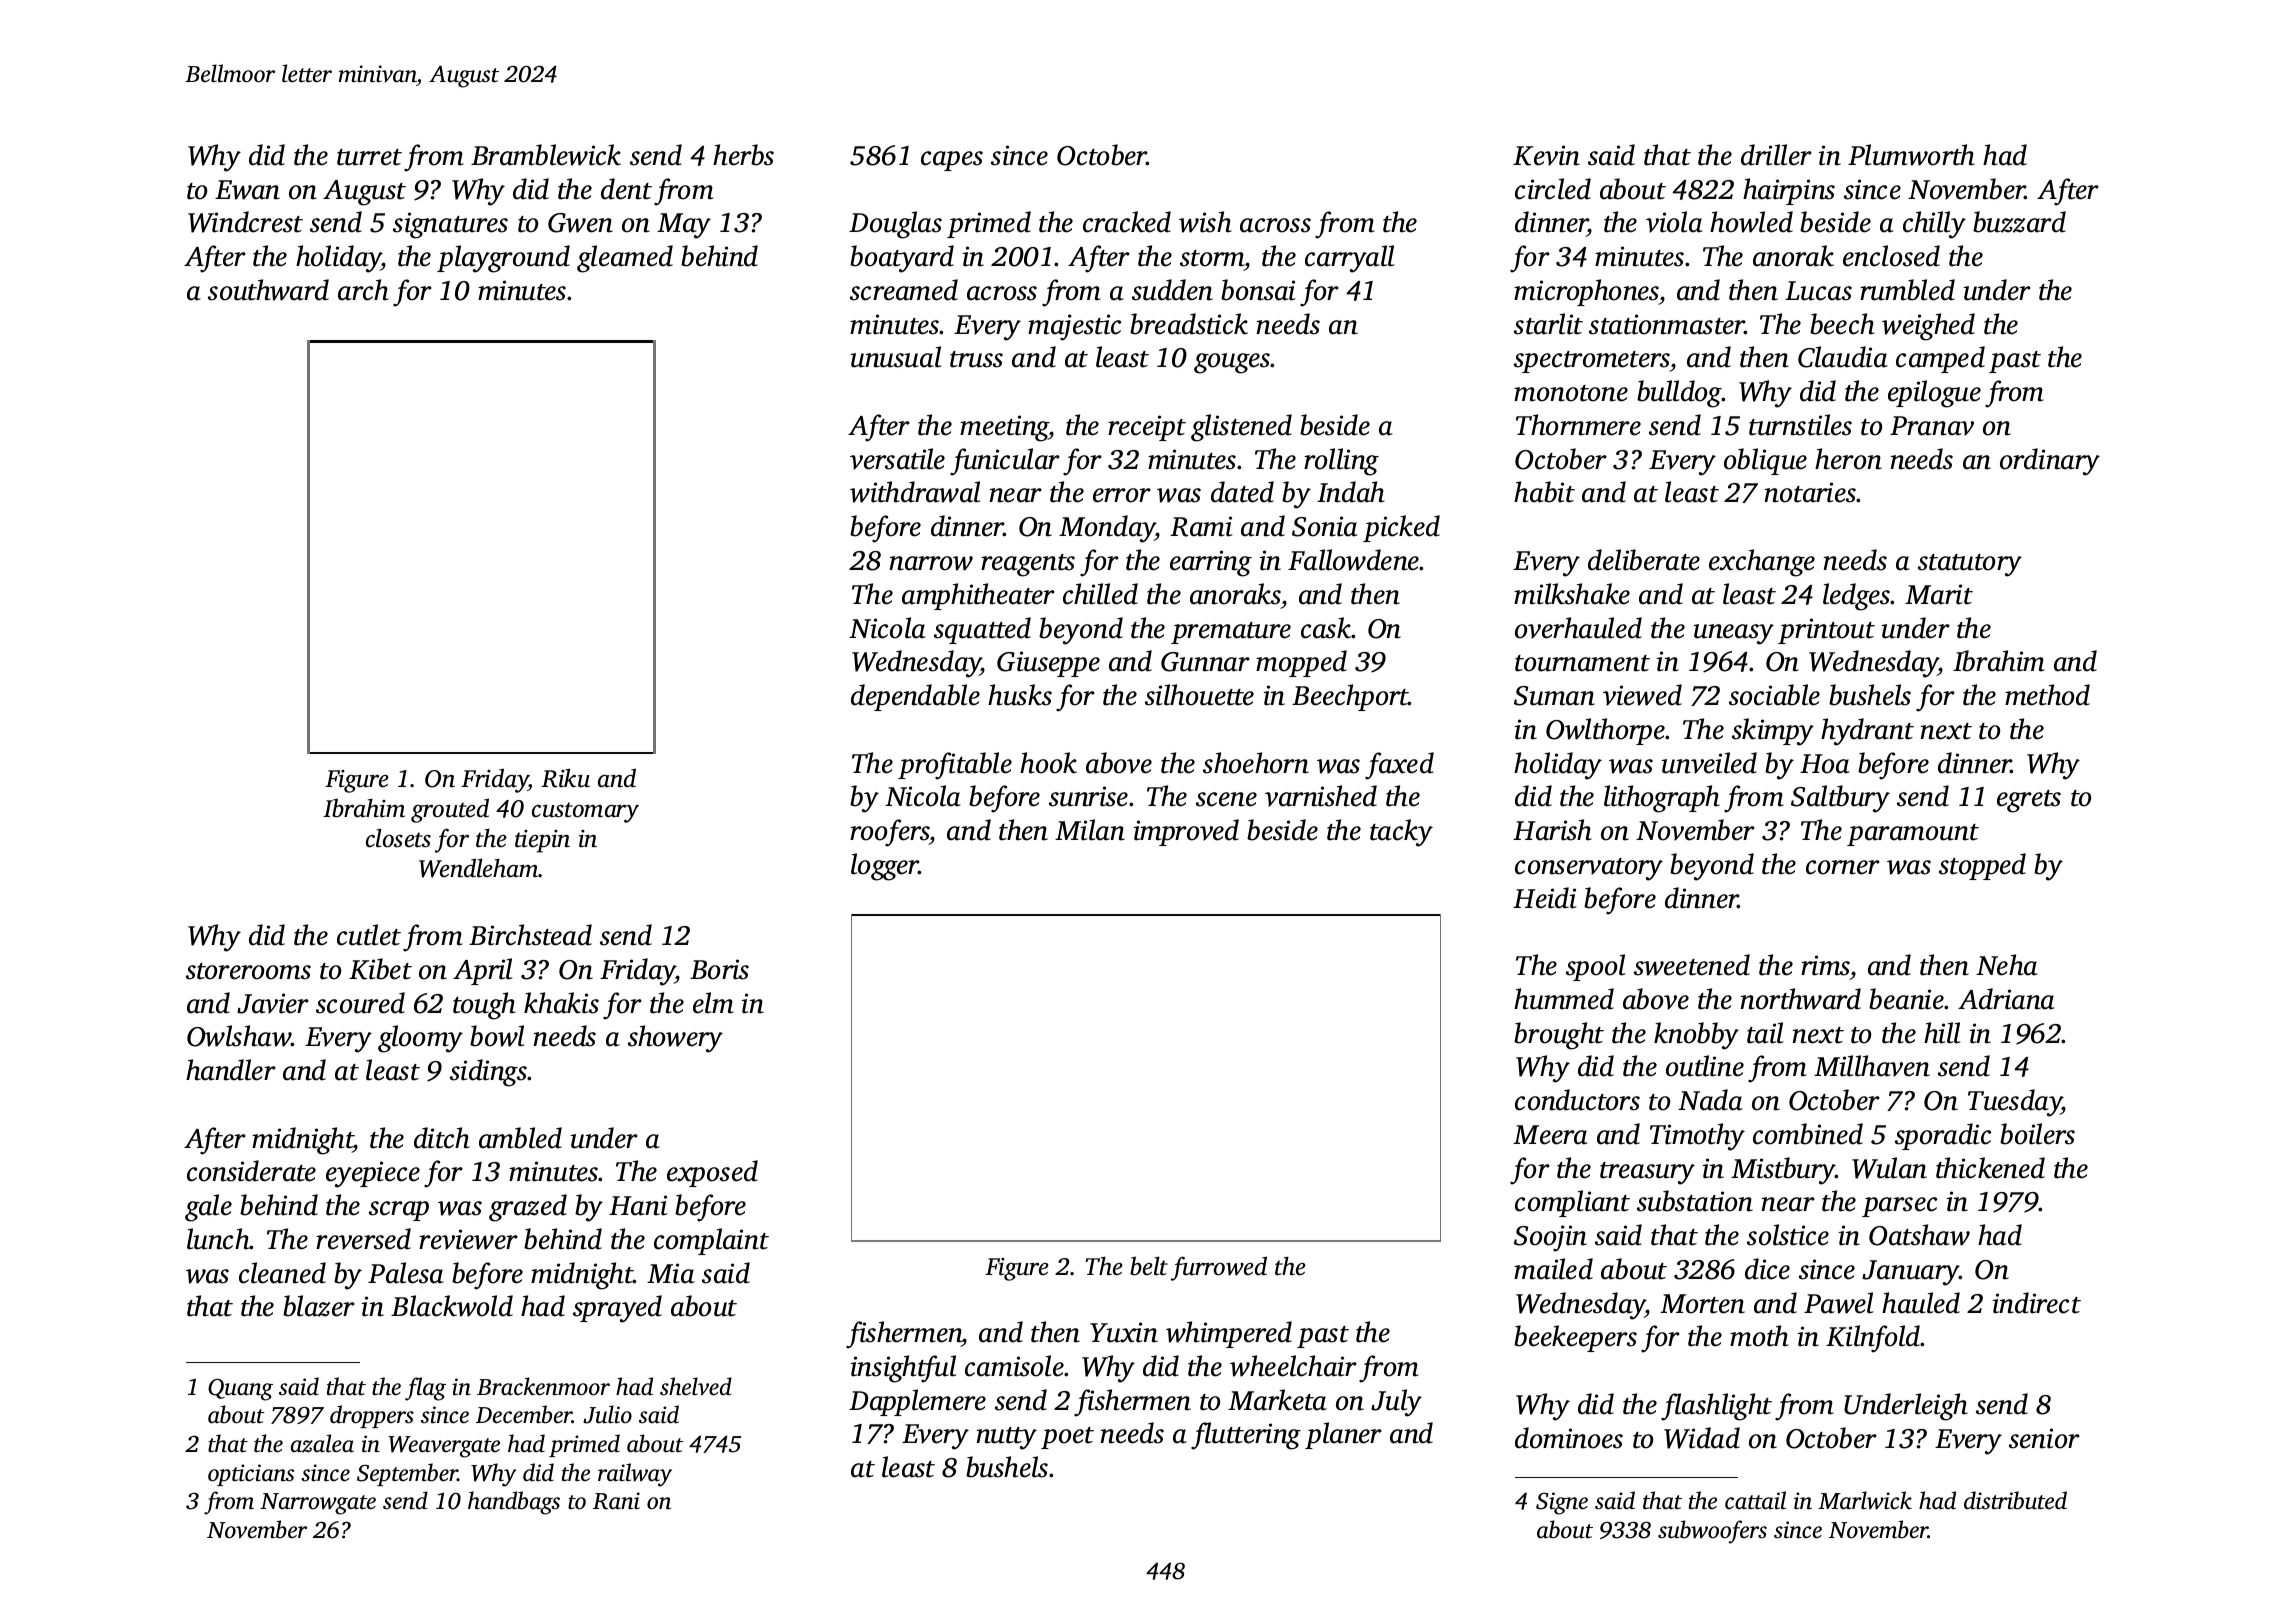 The image size is (2292, 1620). I want to click on gleamed, so click(625, 259).
